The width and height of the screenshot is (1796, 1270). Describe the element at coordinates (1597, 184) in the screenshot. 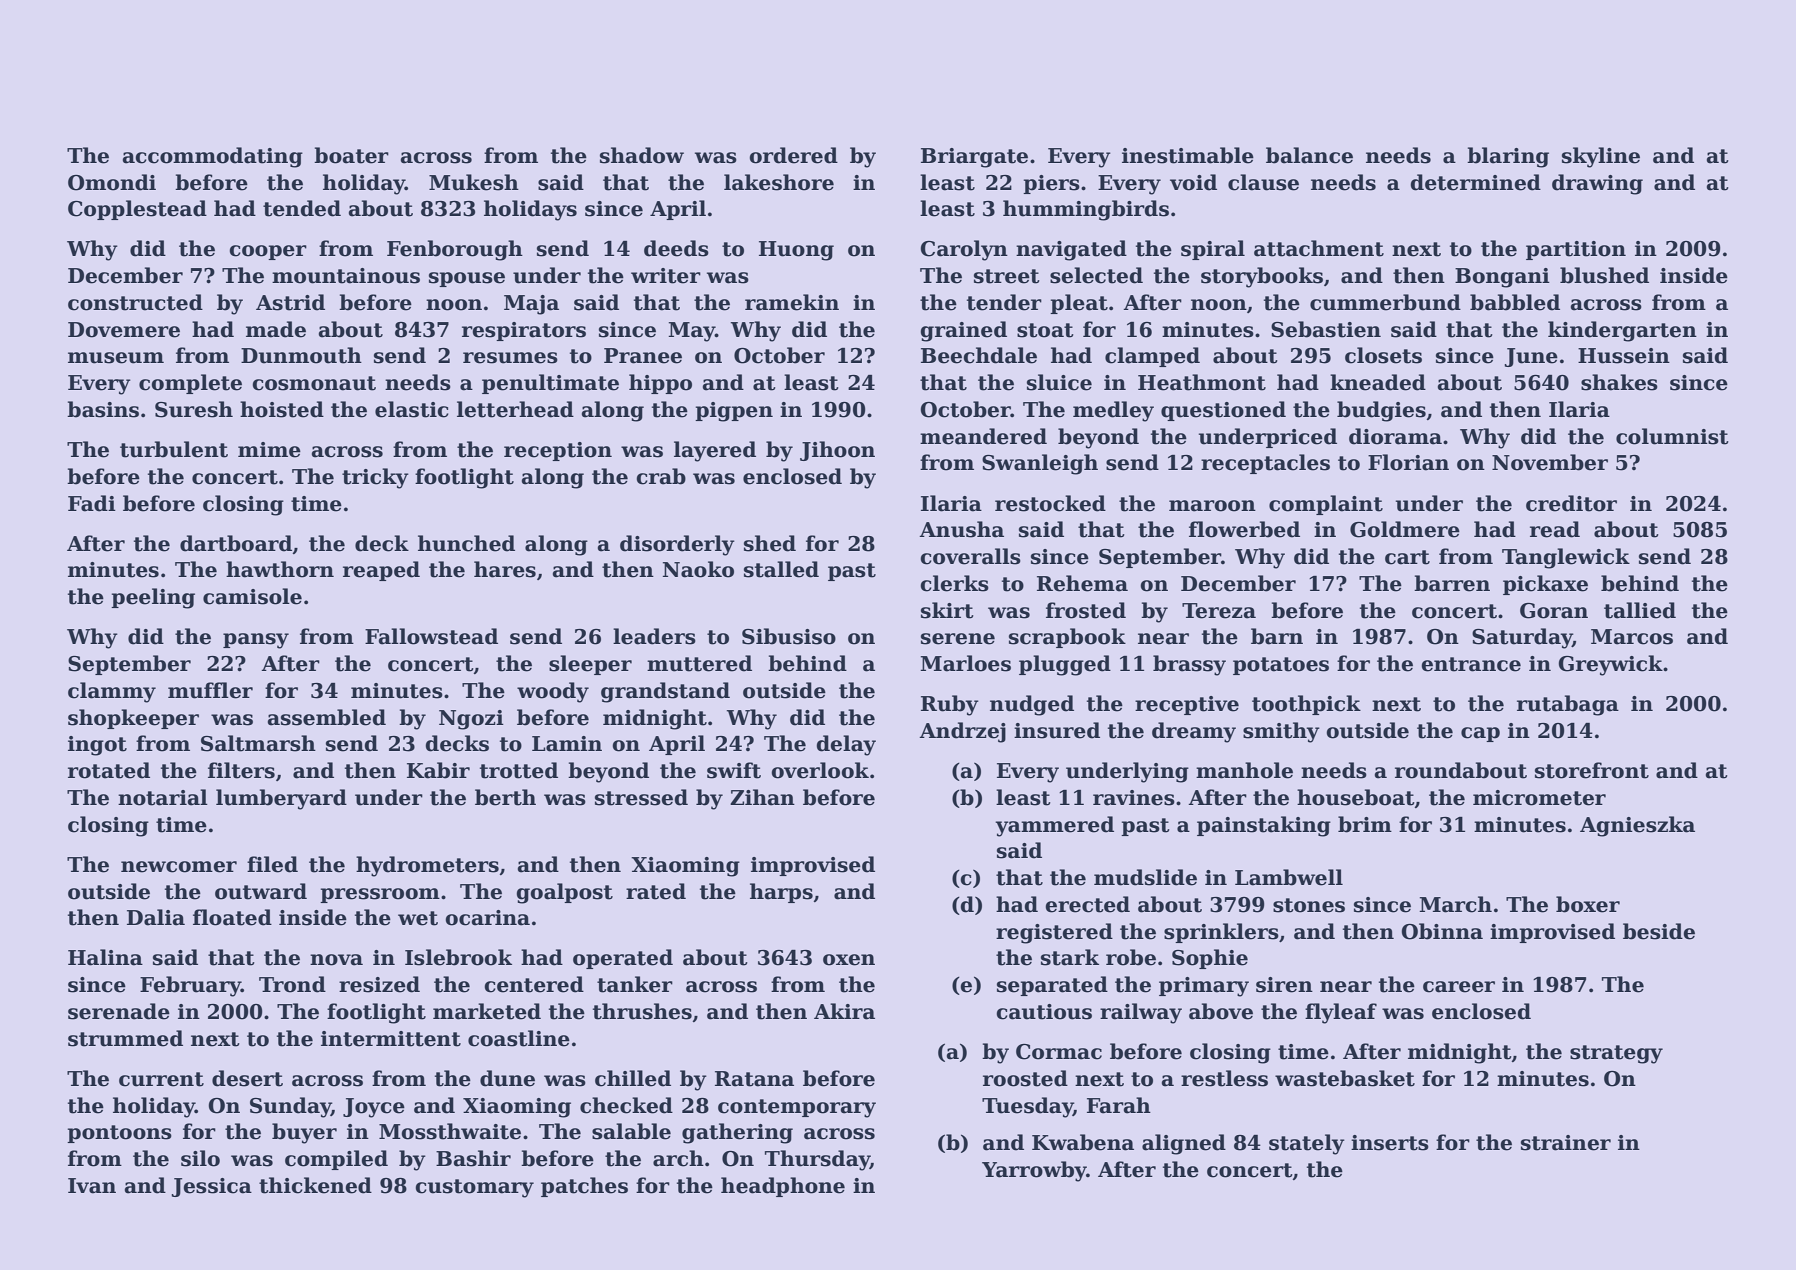

I see `drawing` at that location.
